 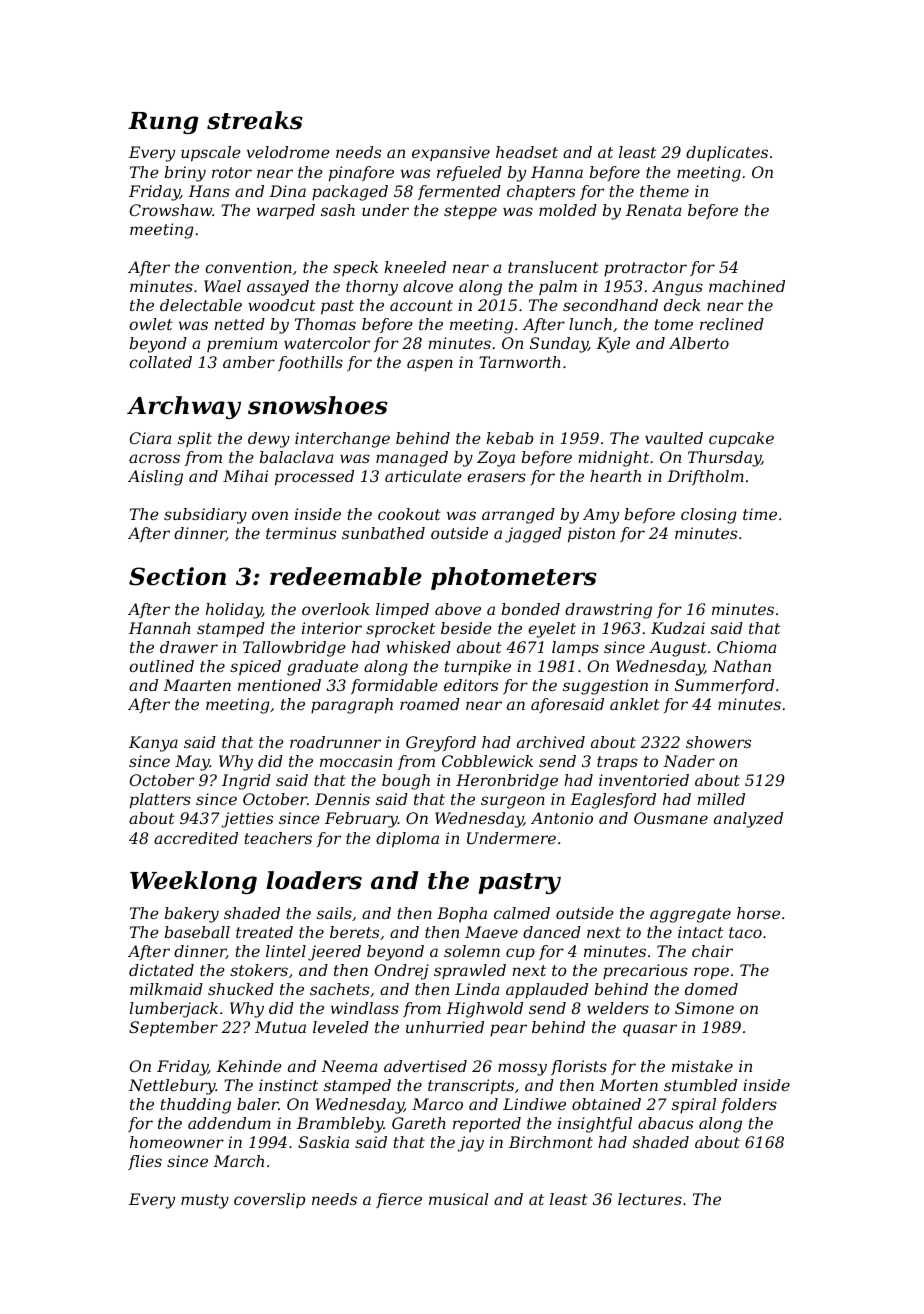 What do you see at coordinates (527, 152) in the screenshot?
I see `headset` at bounding box center [527, 152].
